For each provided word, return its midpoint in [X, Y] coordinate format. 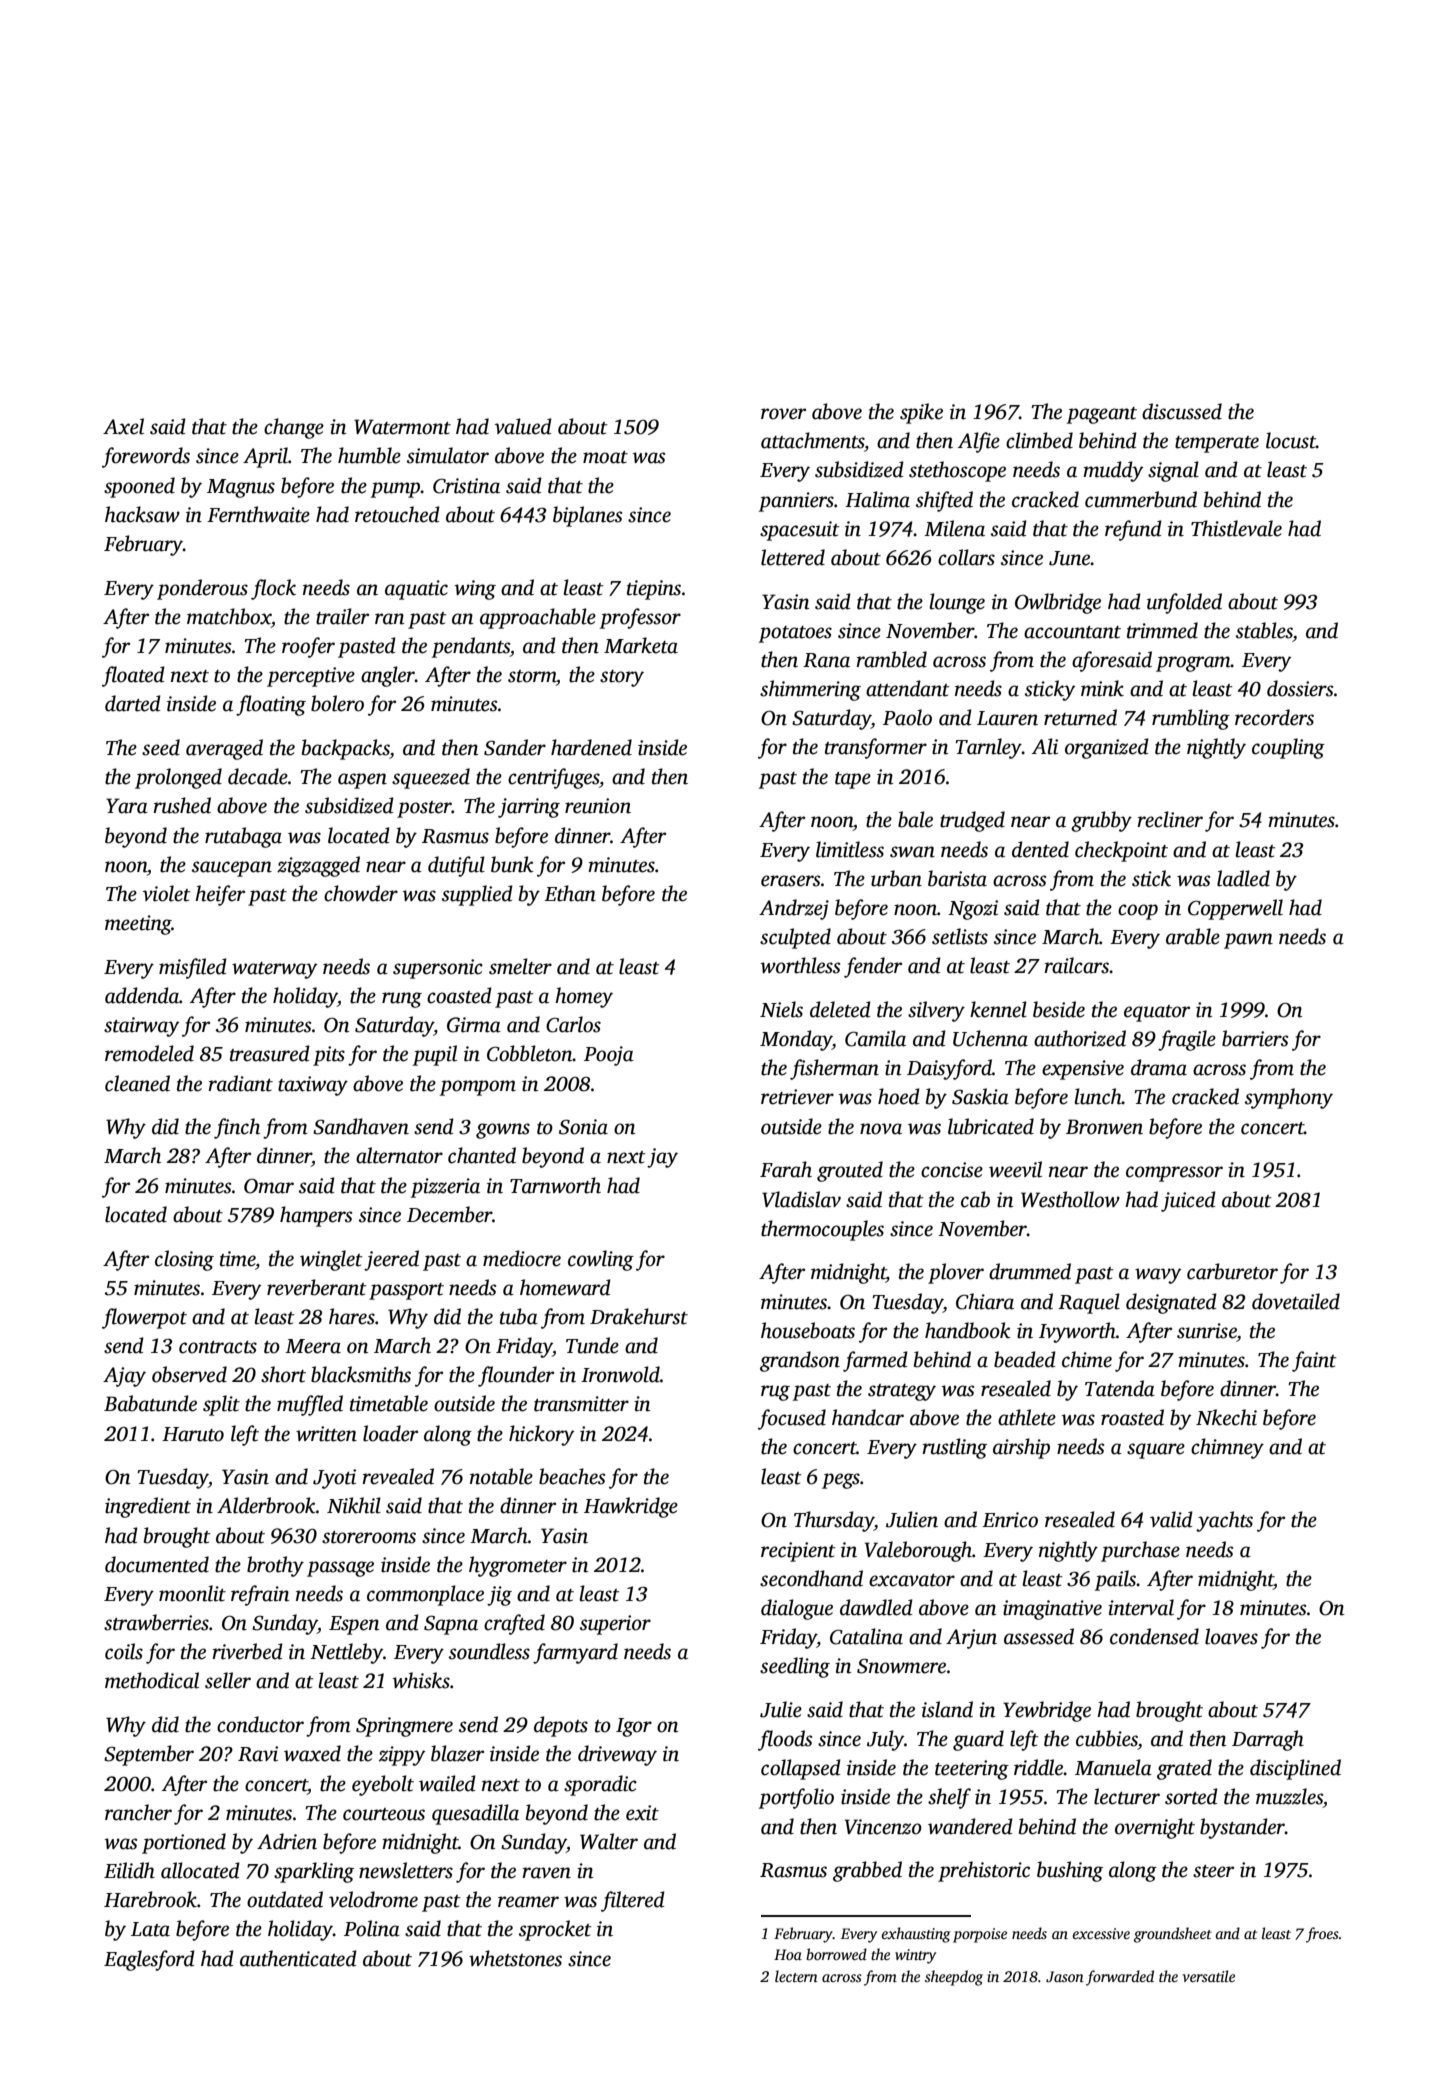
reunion [598, 806]
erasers [790, 881]
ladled [1243, 878]
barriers [1255, 1038]
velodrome [373, 1899]
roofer [308, 647]
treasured [270, 1053]
